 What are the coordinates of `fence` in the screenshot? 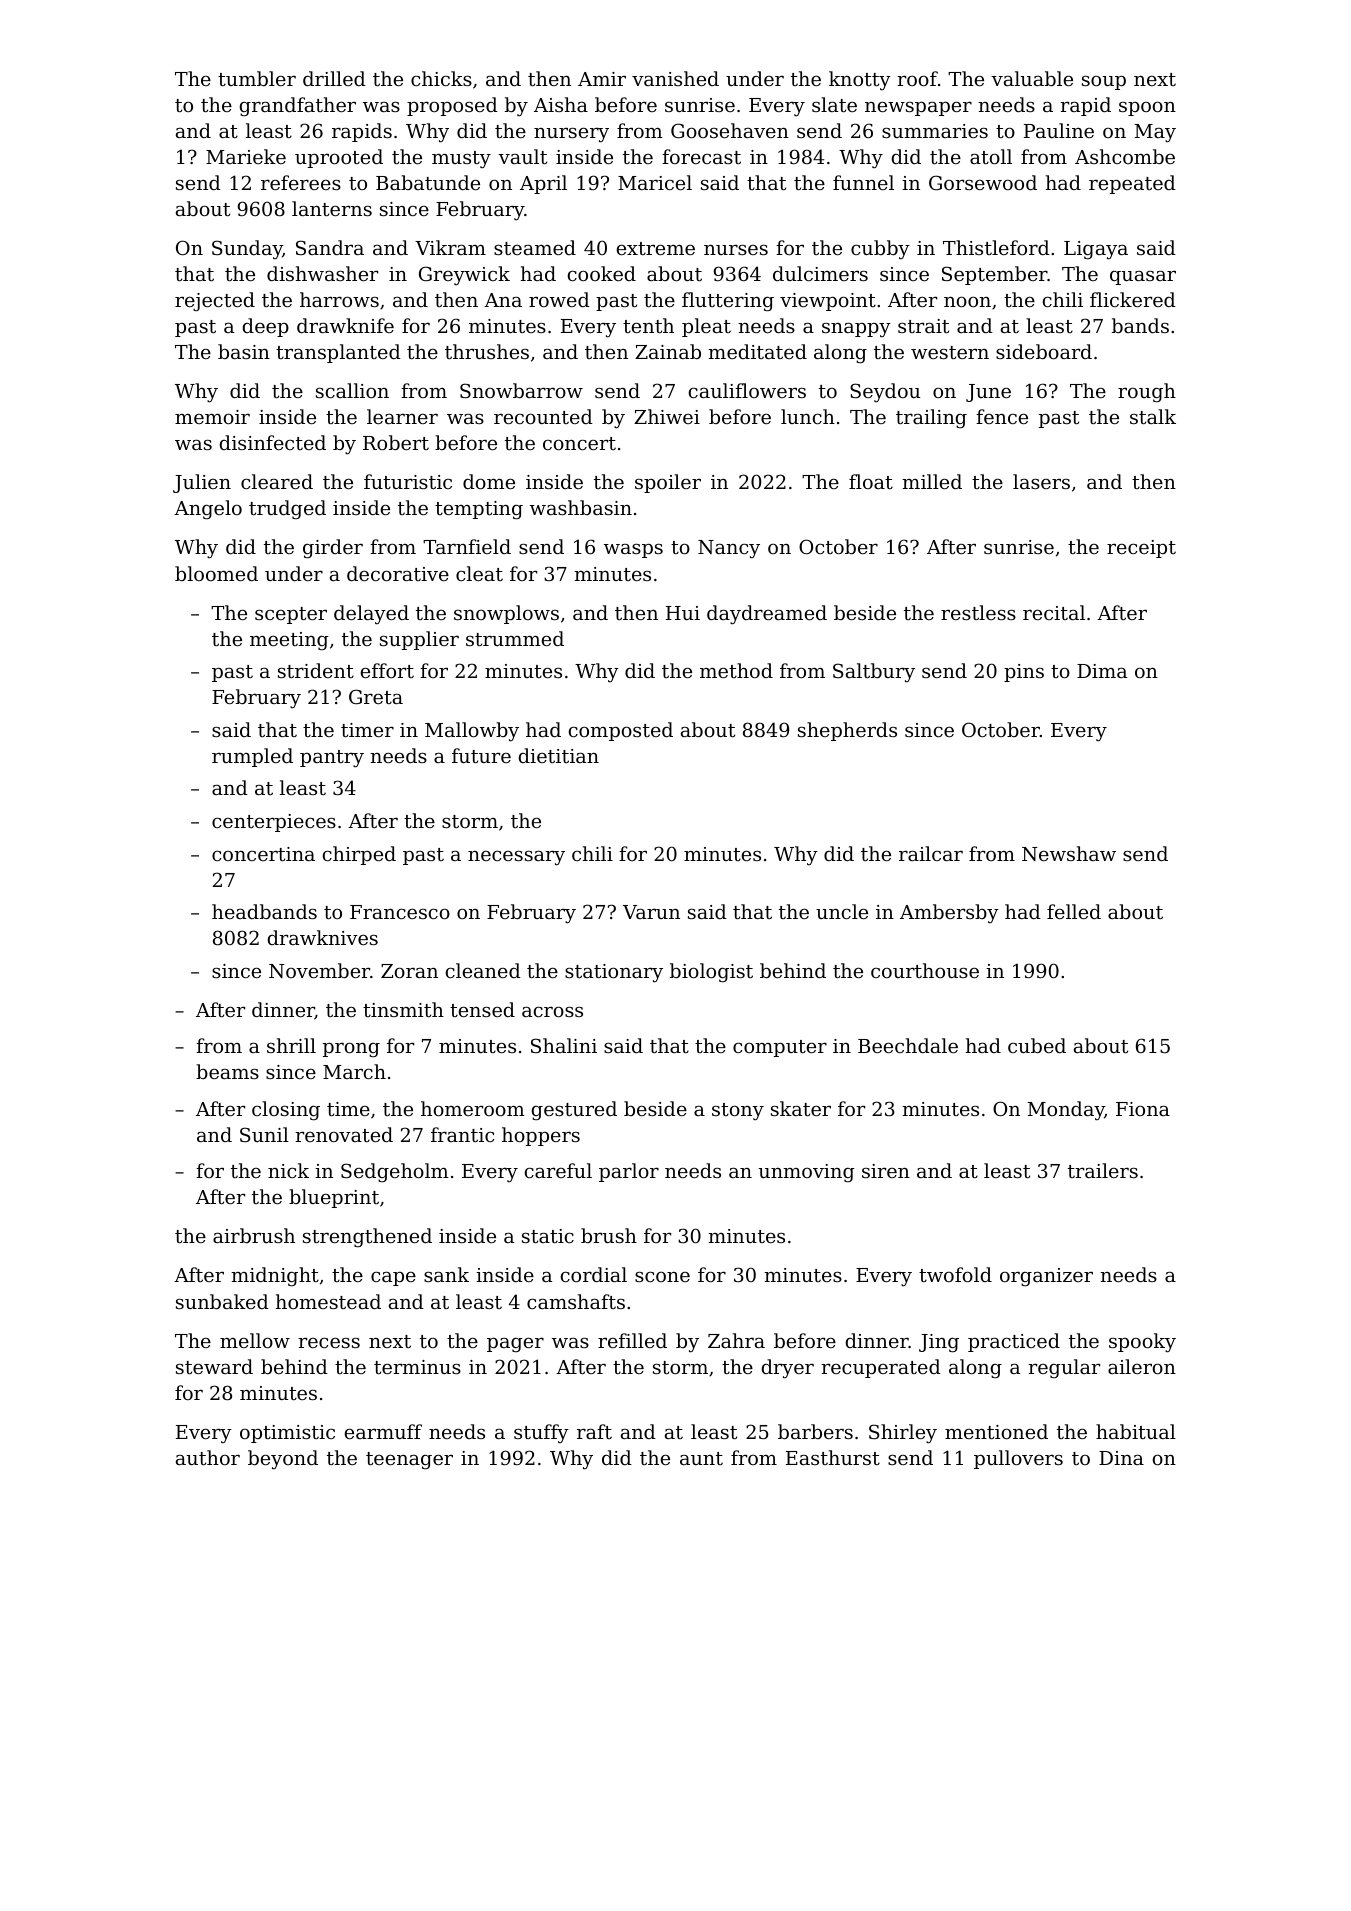 It's located at (1002, 416).
